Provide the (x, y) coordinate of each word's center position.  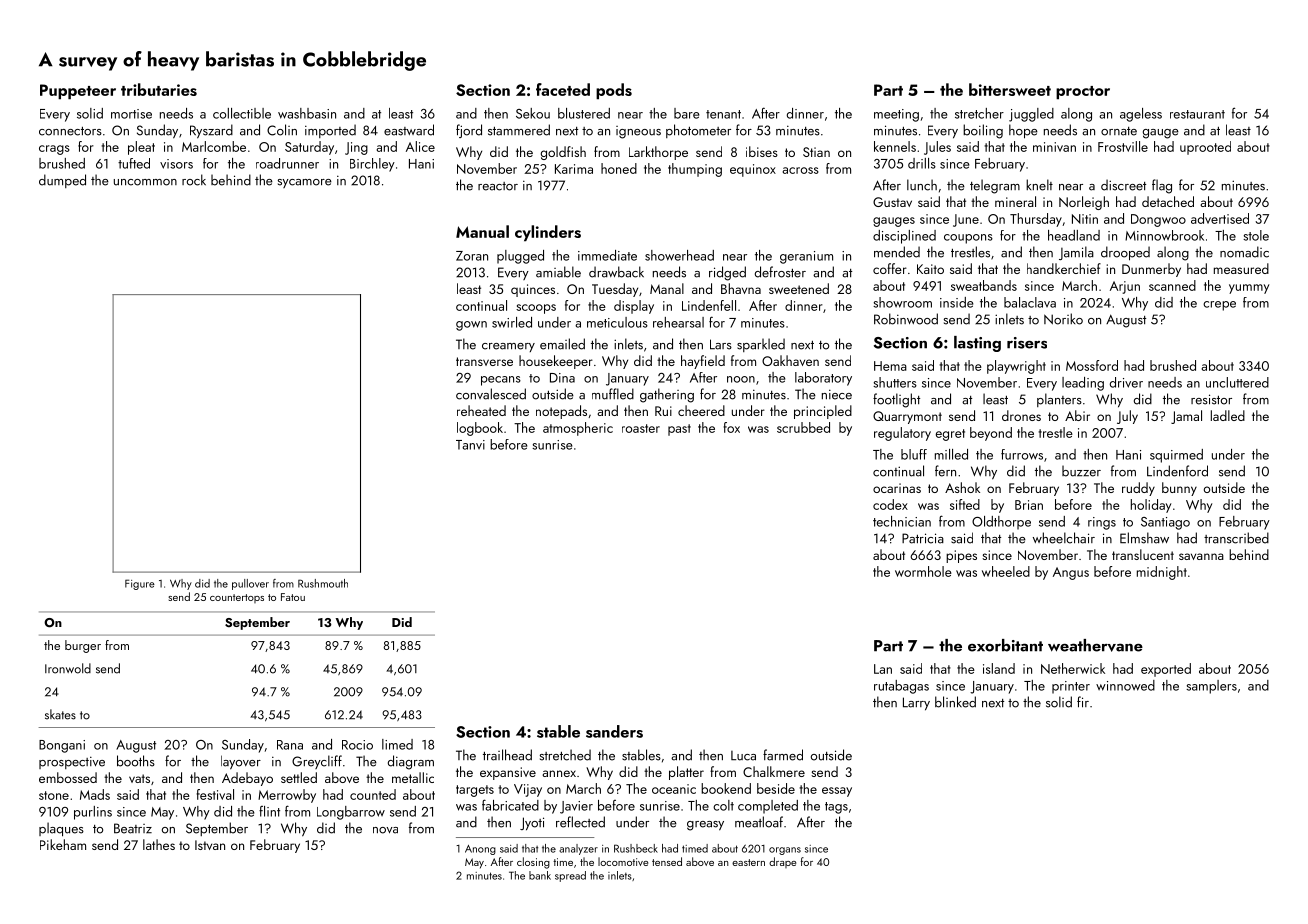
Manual (482, 231)
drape (782, 862)
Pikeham (63, 844)
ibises (762, 151)
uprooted (1205, 148)
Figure (140, 584)
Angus (1071, 573)
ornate (1119, 131)
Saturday (309, 148)
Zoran (472, 256)
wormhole (923, 571)
